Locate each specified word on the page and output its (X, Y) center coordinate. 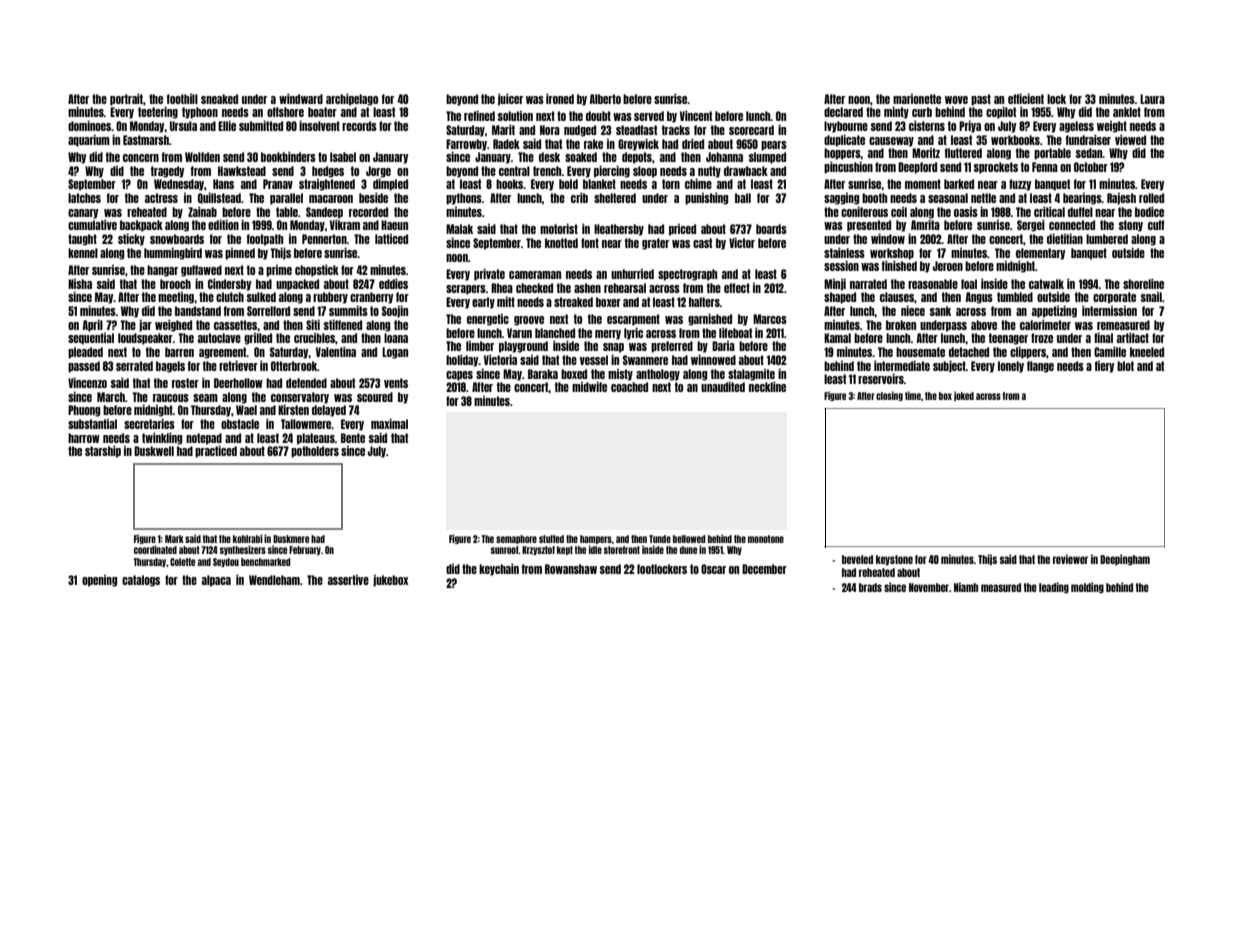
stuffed (551, 539)
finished (899, 266)
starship (103, 452)
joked (964, 396)
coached (629, 387)
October (1091, 167)
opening (99, 581)
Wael (246, 410)
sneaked (219, 99)
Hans (223, 184)
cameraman (535, 275)
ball (743, 198)
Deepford (917, 168)
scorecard (751, 130)
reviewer (1070, 559)
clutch (230, 297)
